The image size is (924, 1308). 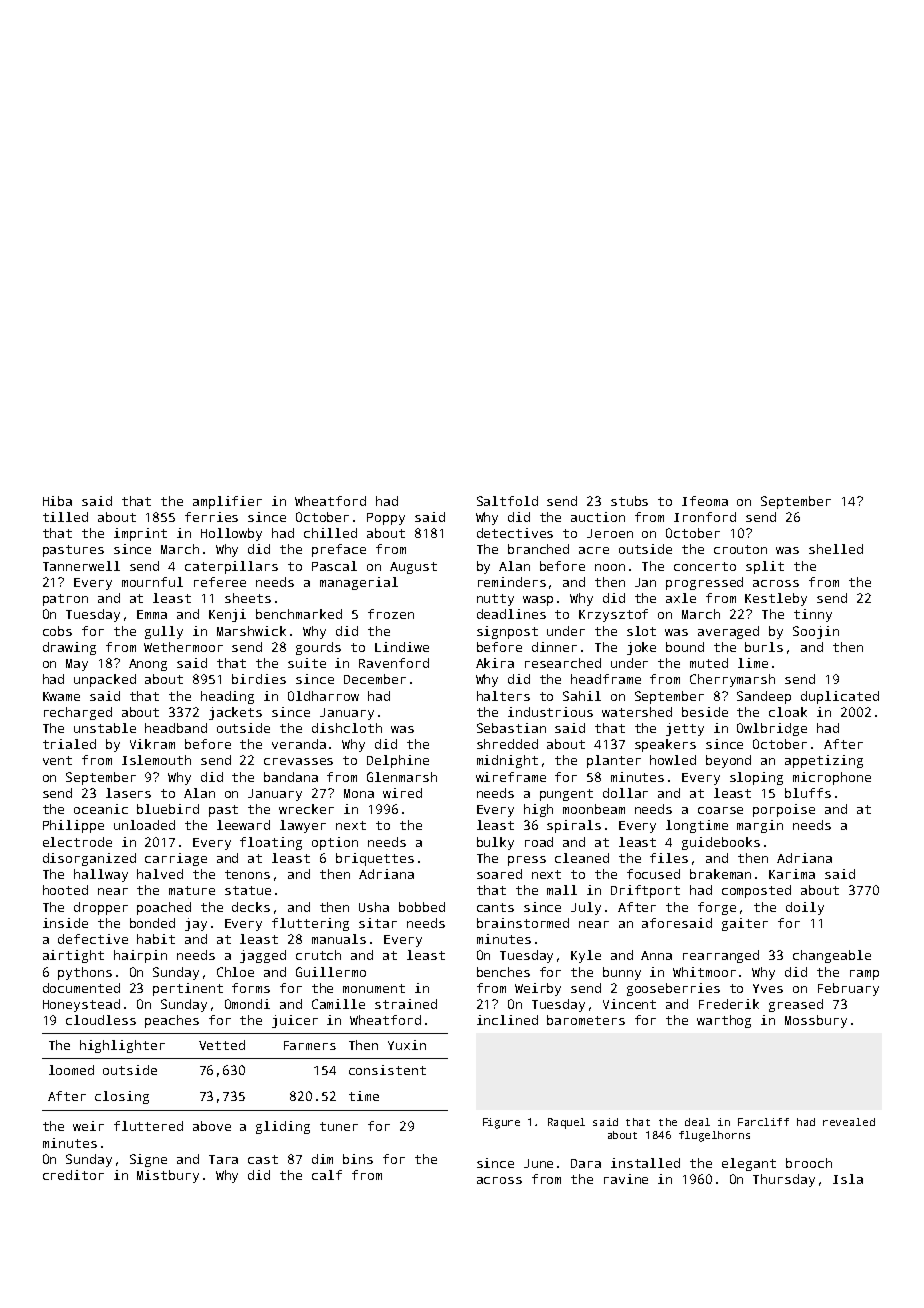 What do you see at coordinates (816, 1021) in the screenshot?
I see `Mossbury` at bounding box center [816, 1021].
